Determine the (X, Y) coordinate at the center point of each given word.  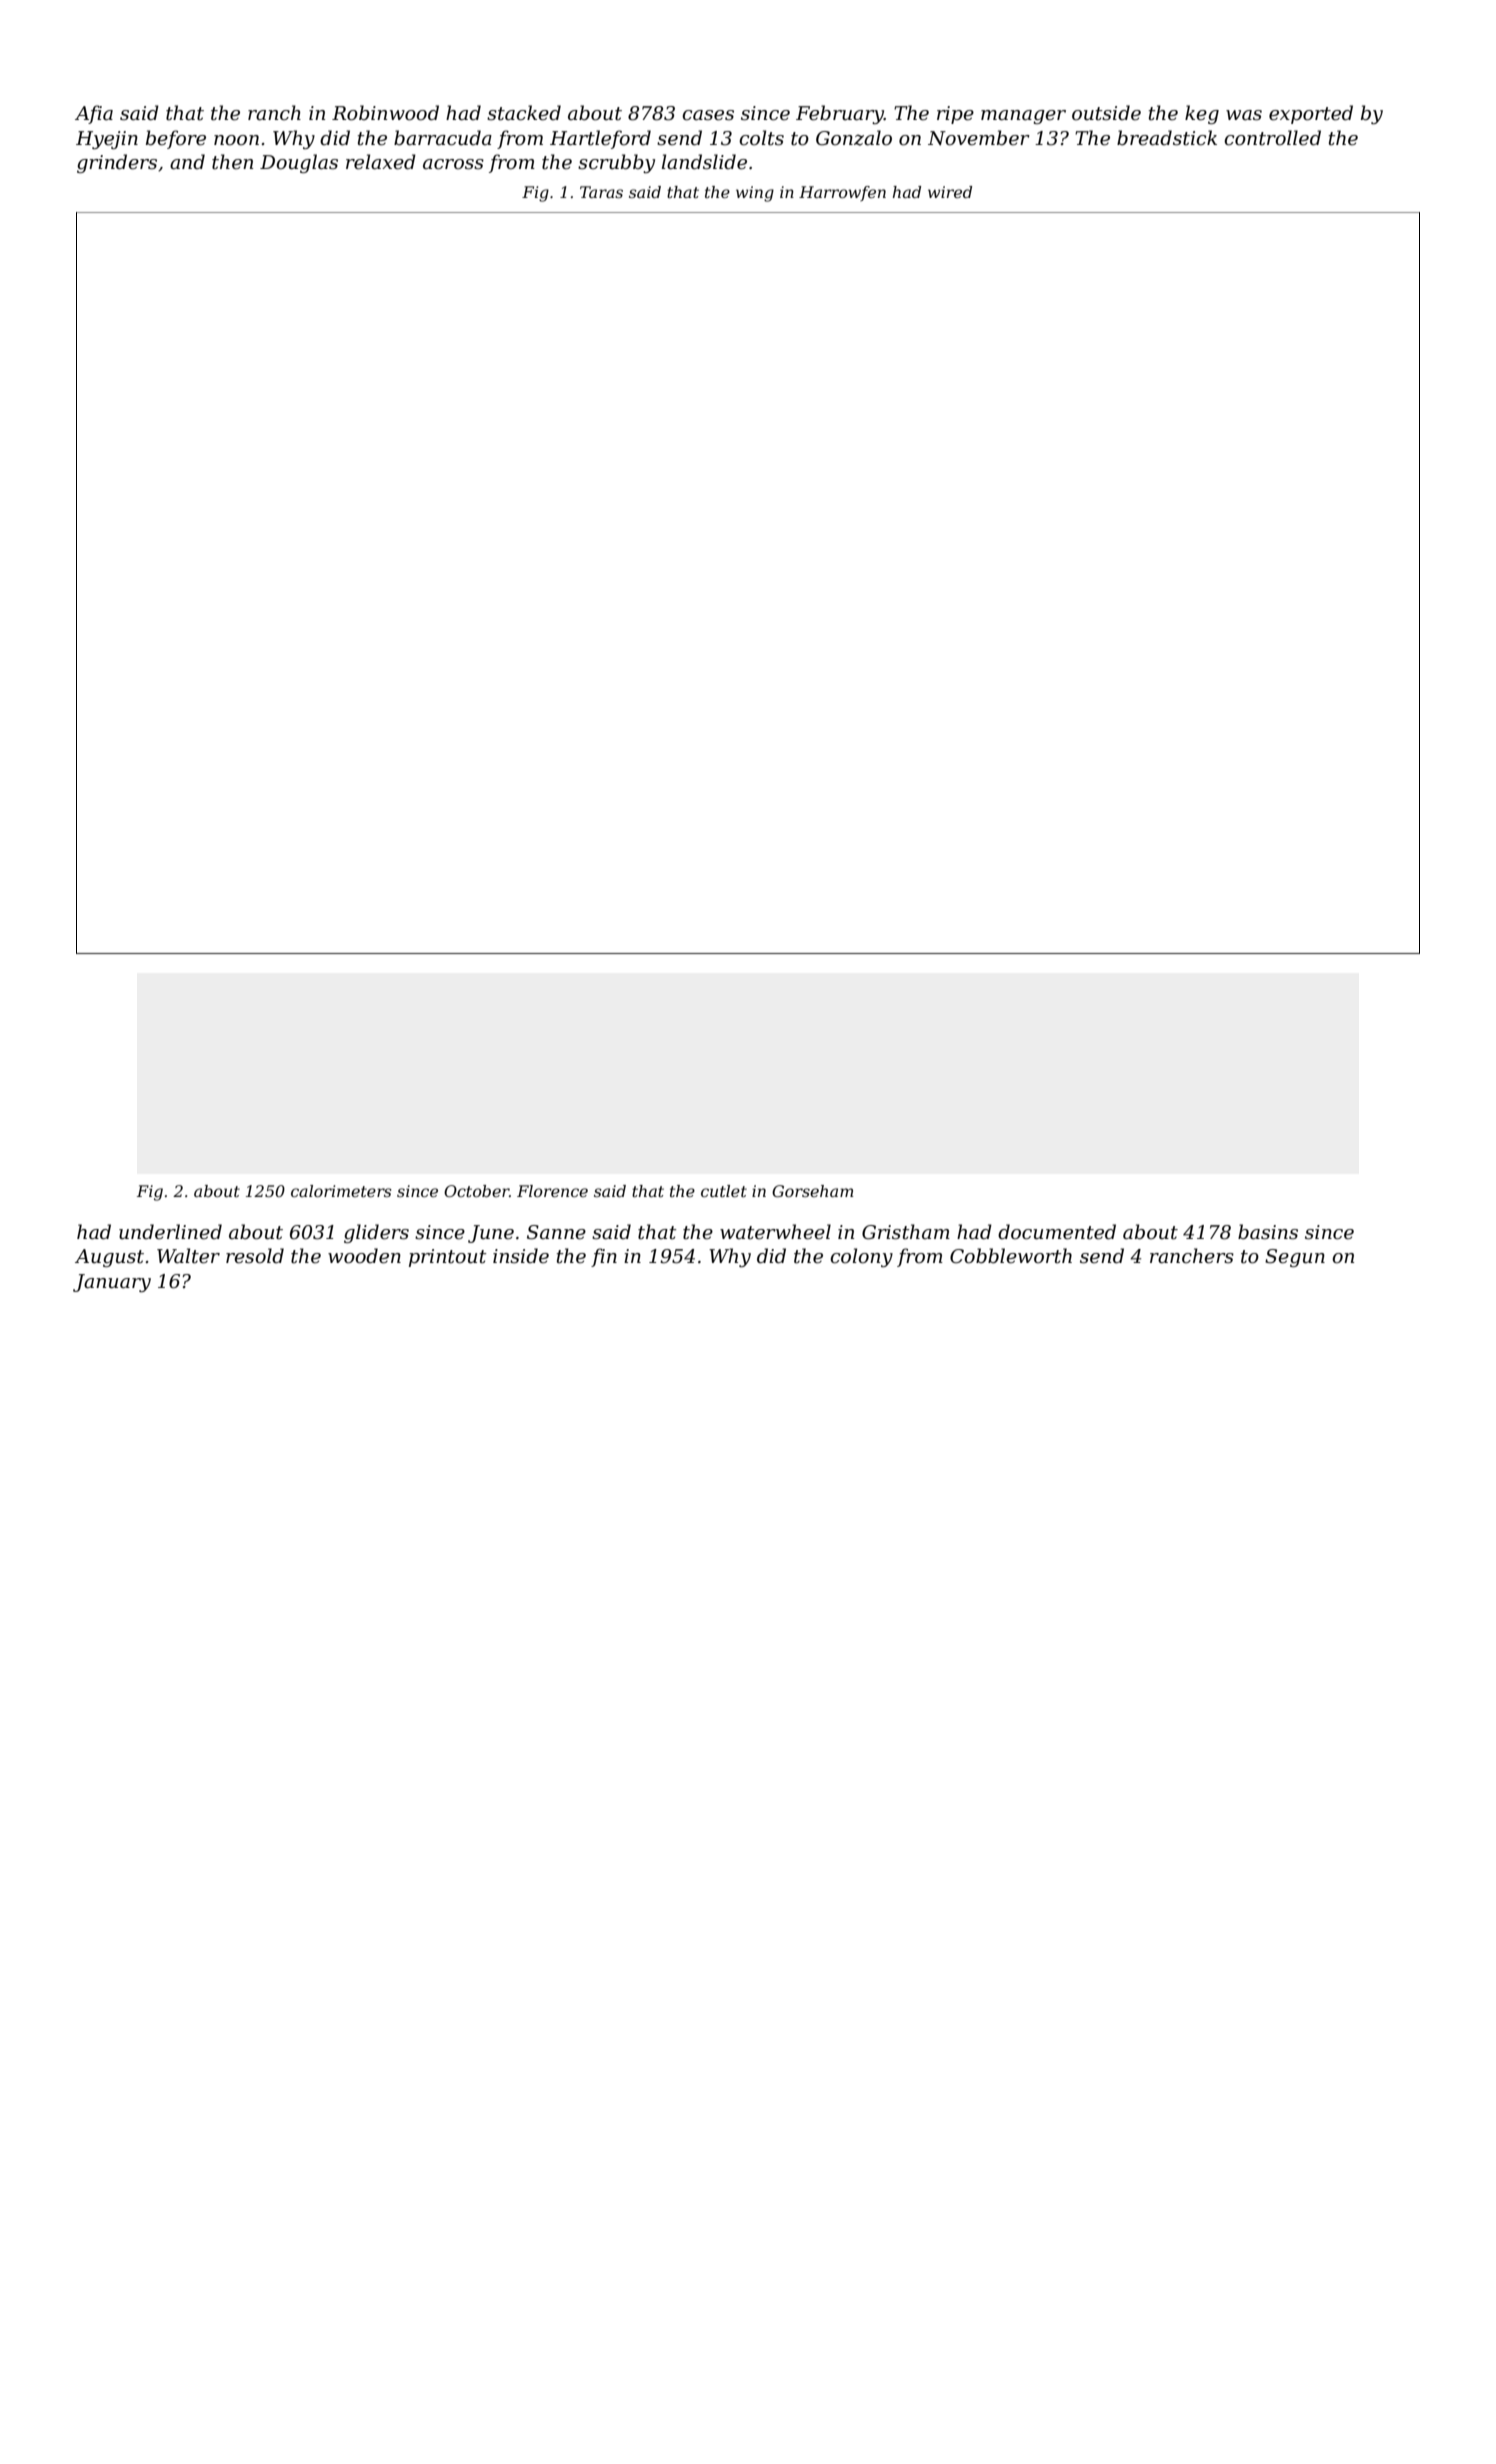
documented (1057, 1232)
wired (950, 192)
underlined (170, 1232)
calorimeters (341, 1191)
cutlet (724, 1191)
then (232, 162)
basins (1268, 1232)
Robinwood (385, 113)
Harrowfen (842, 193)
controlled (1272, 138)
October (476, 1191)
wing (755, 194)
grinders (117, 163)
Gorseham (813, 1191)
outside (1106, 113)
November (979, 138)
